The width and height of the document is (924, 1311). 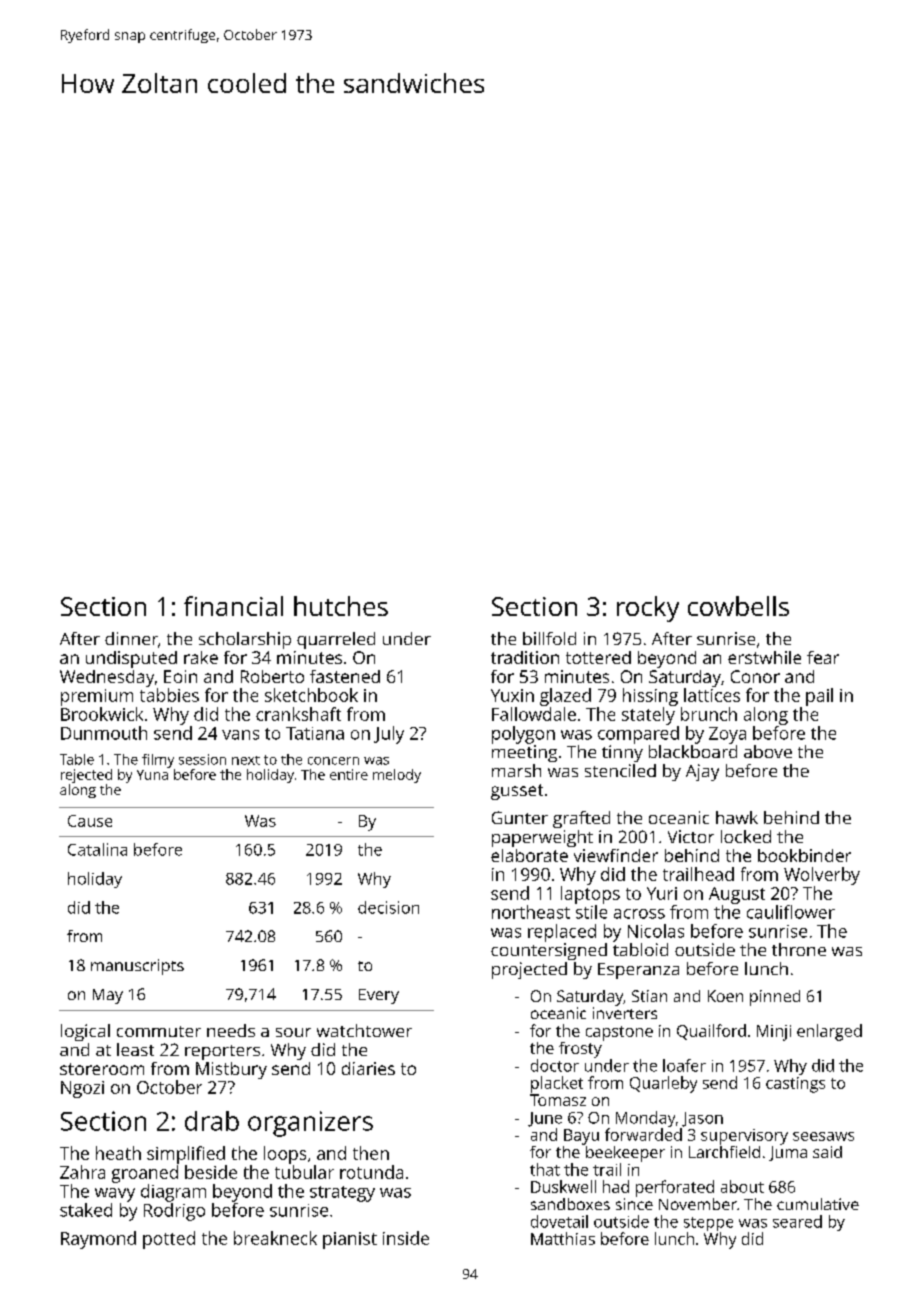 I want to click on Gunter, so click(x=520, y=817).
